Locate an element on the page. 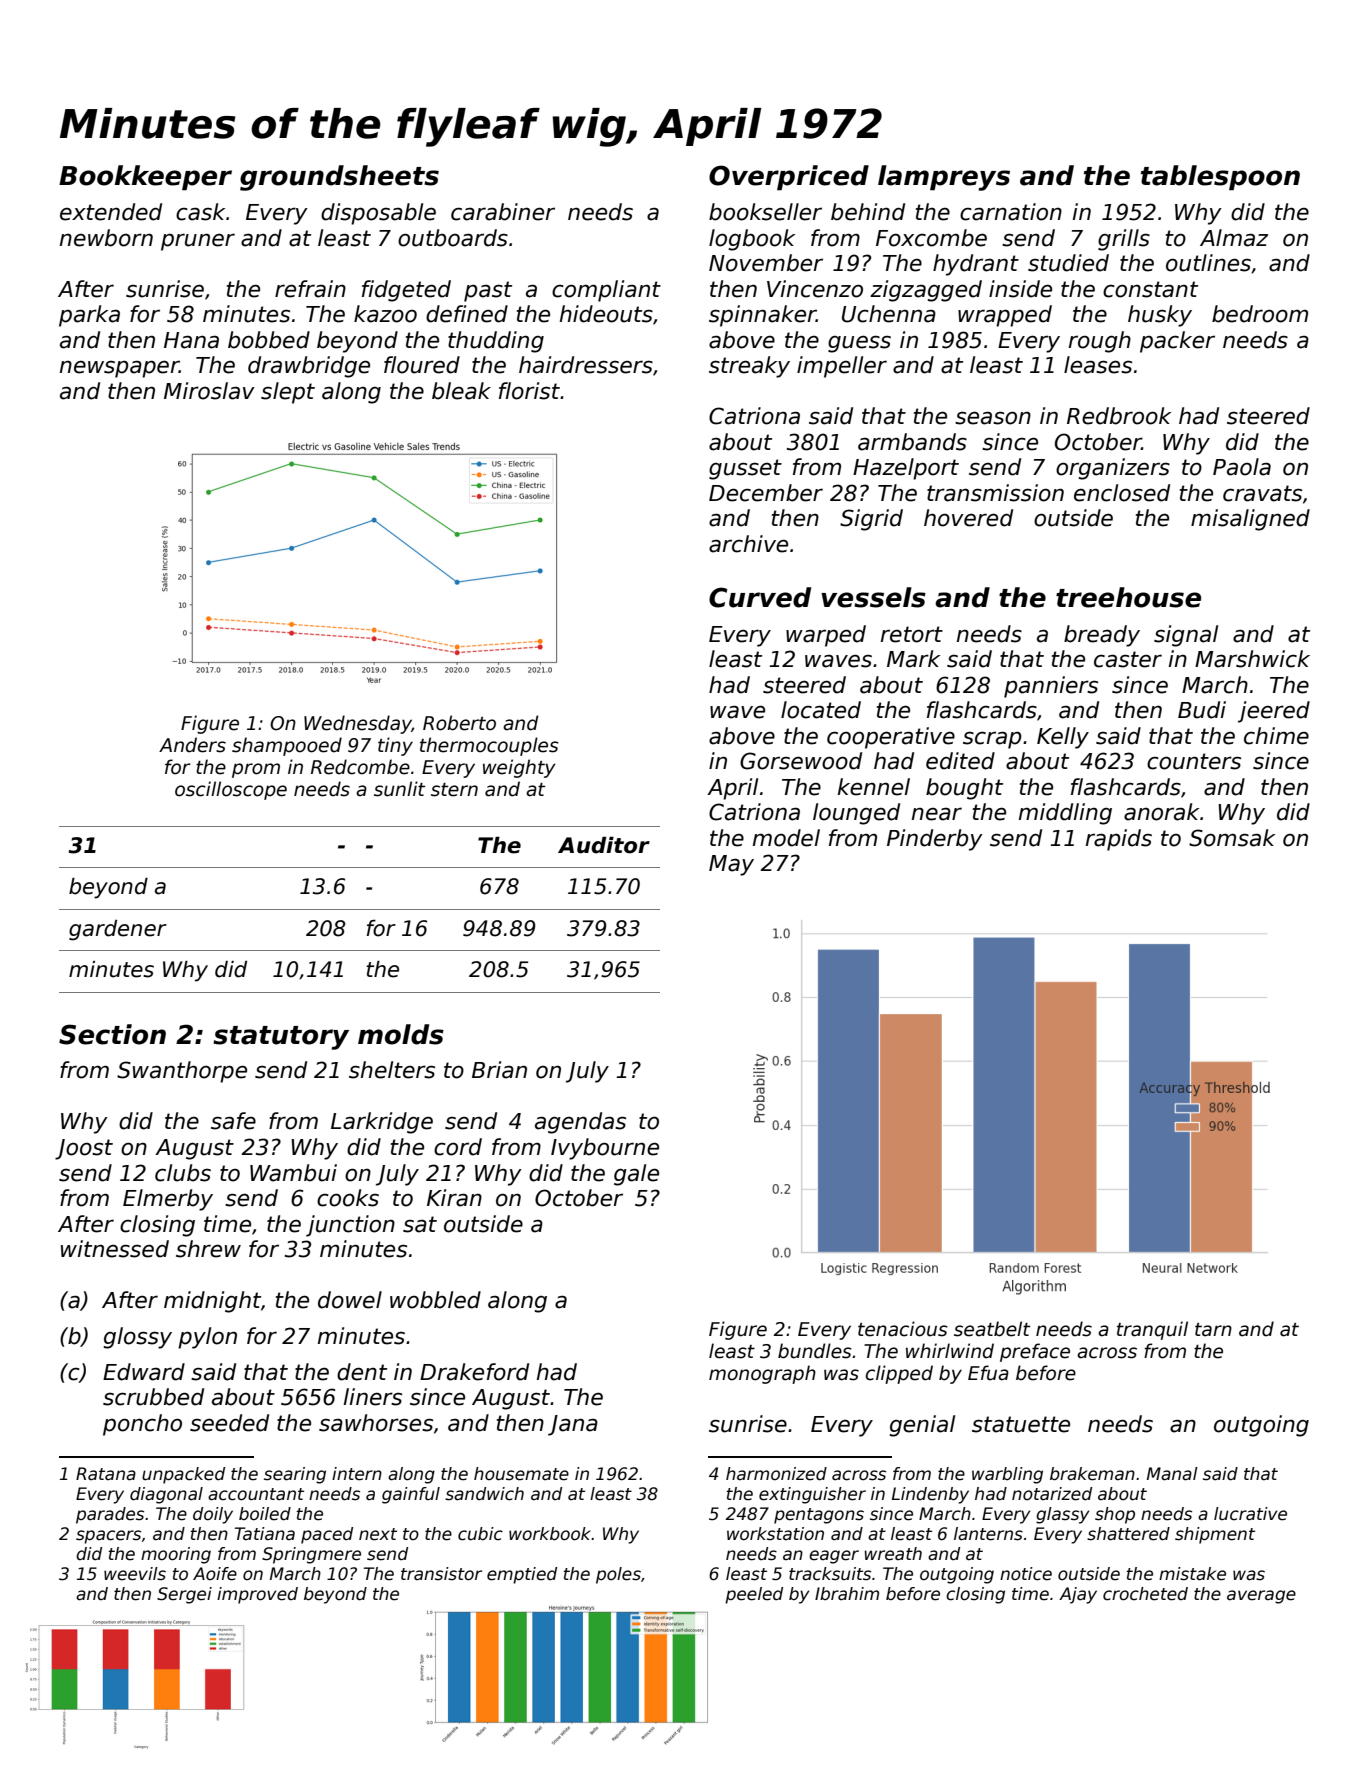  bookseller is located at coordinates (765, 212).
